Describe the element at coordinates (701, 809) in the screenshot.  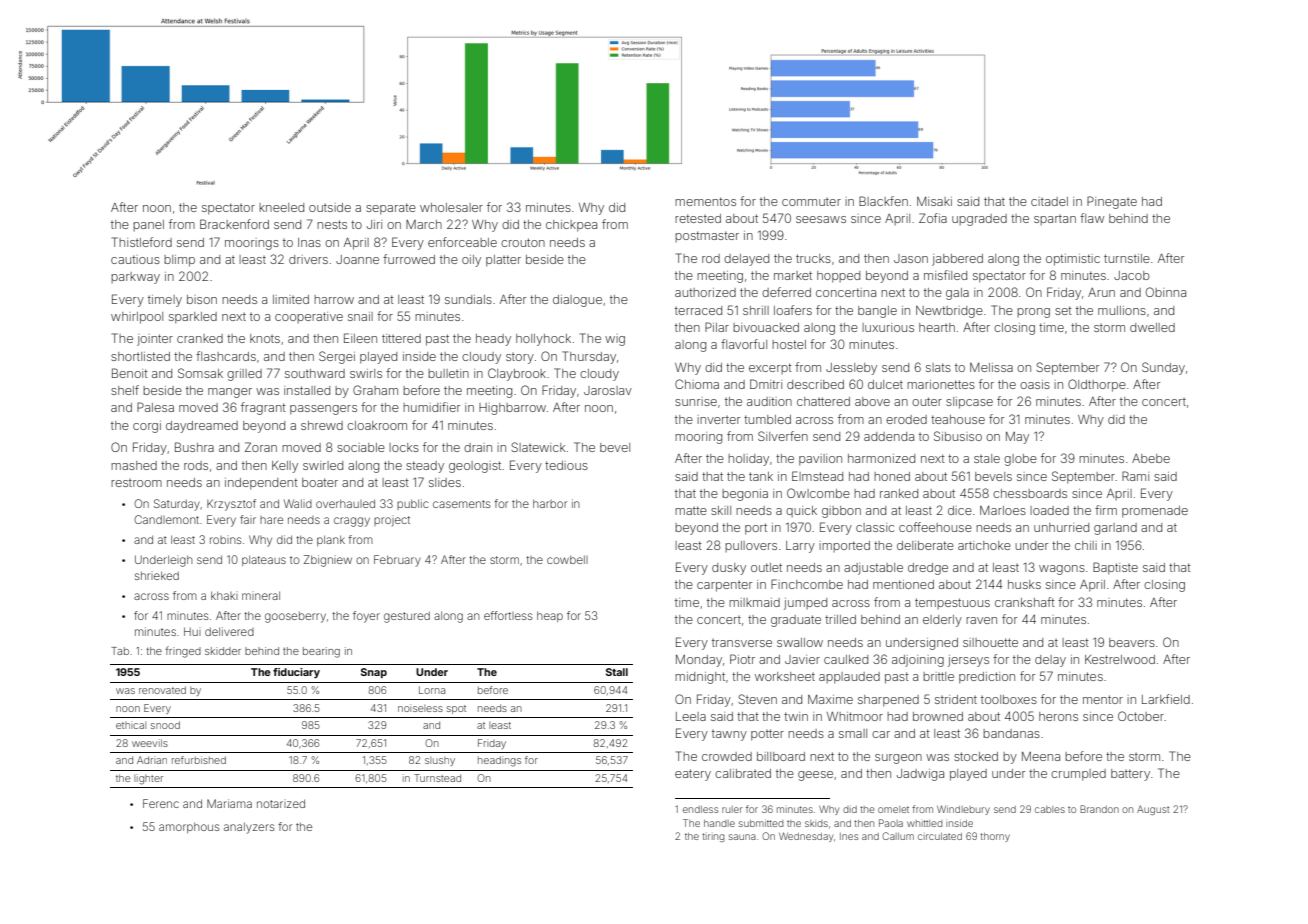
I see `endless` at that location.
